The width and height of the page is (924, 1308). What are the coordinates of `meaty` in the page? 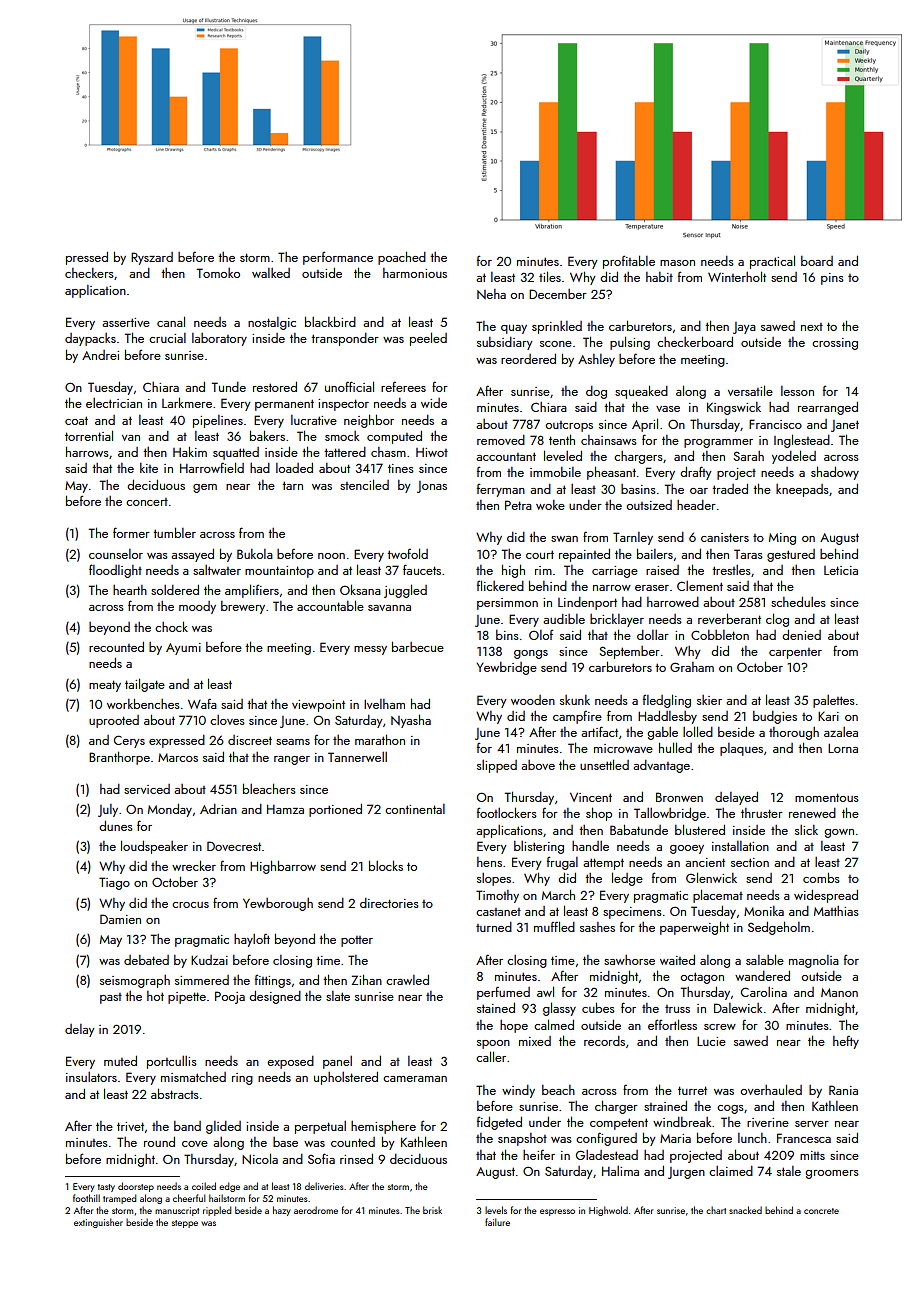 It's located at (105, 686).
